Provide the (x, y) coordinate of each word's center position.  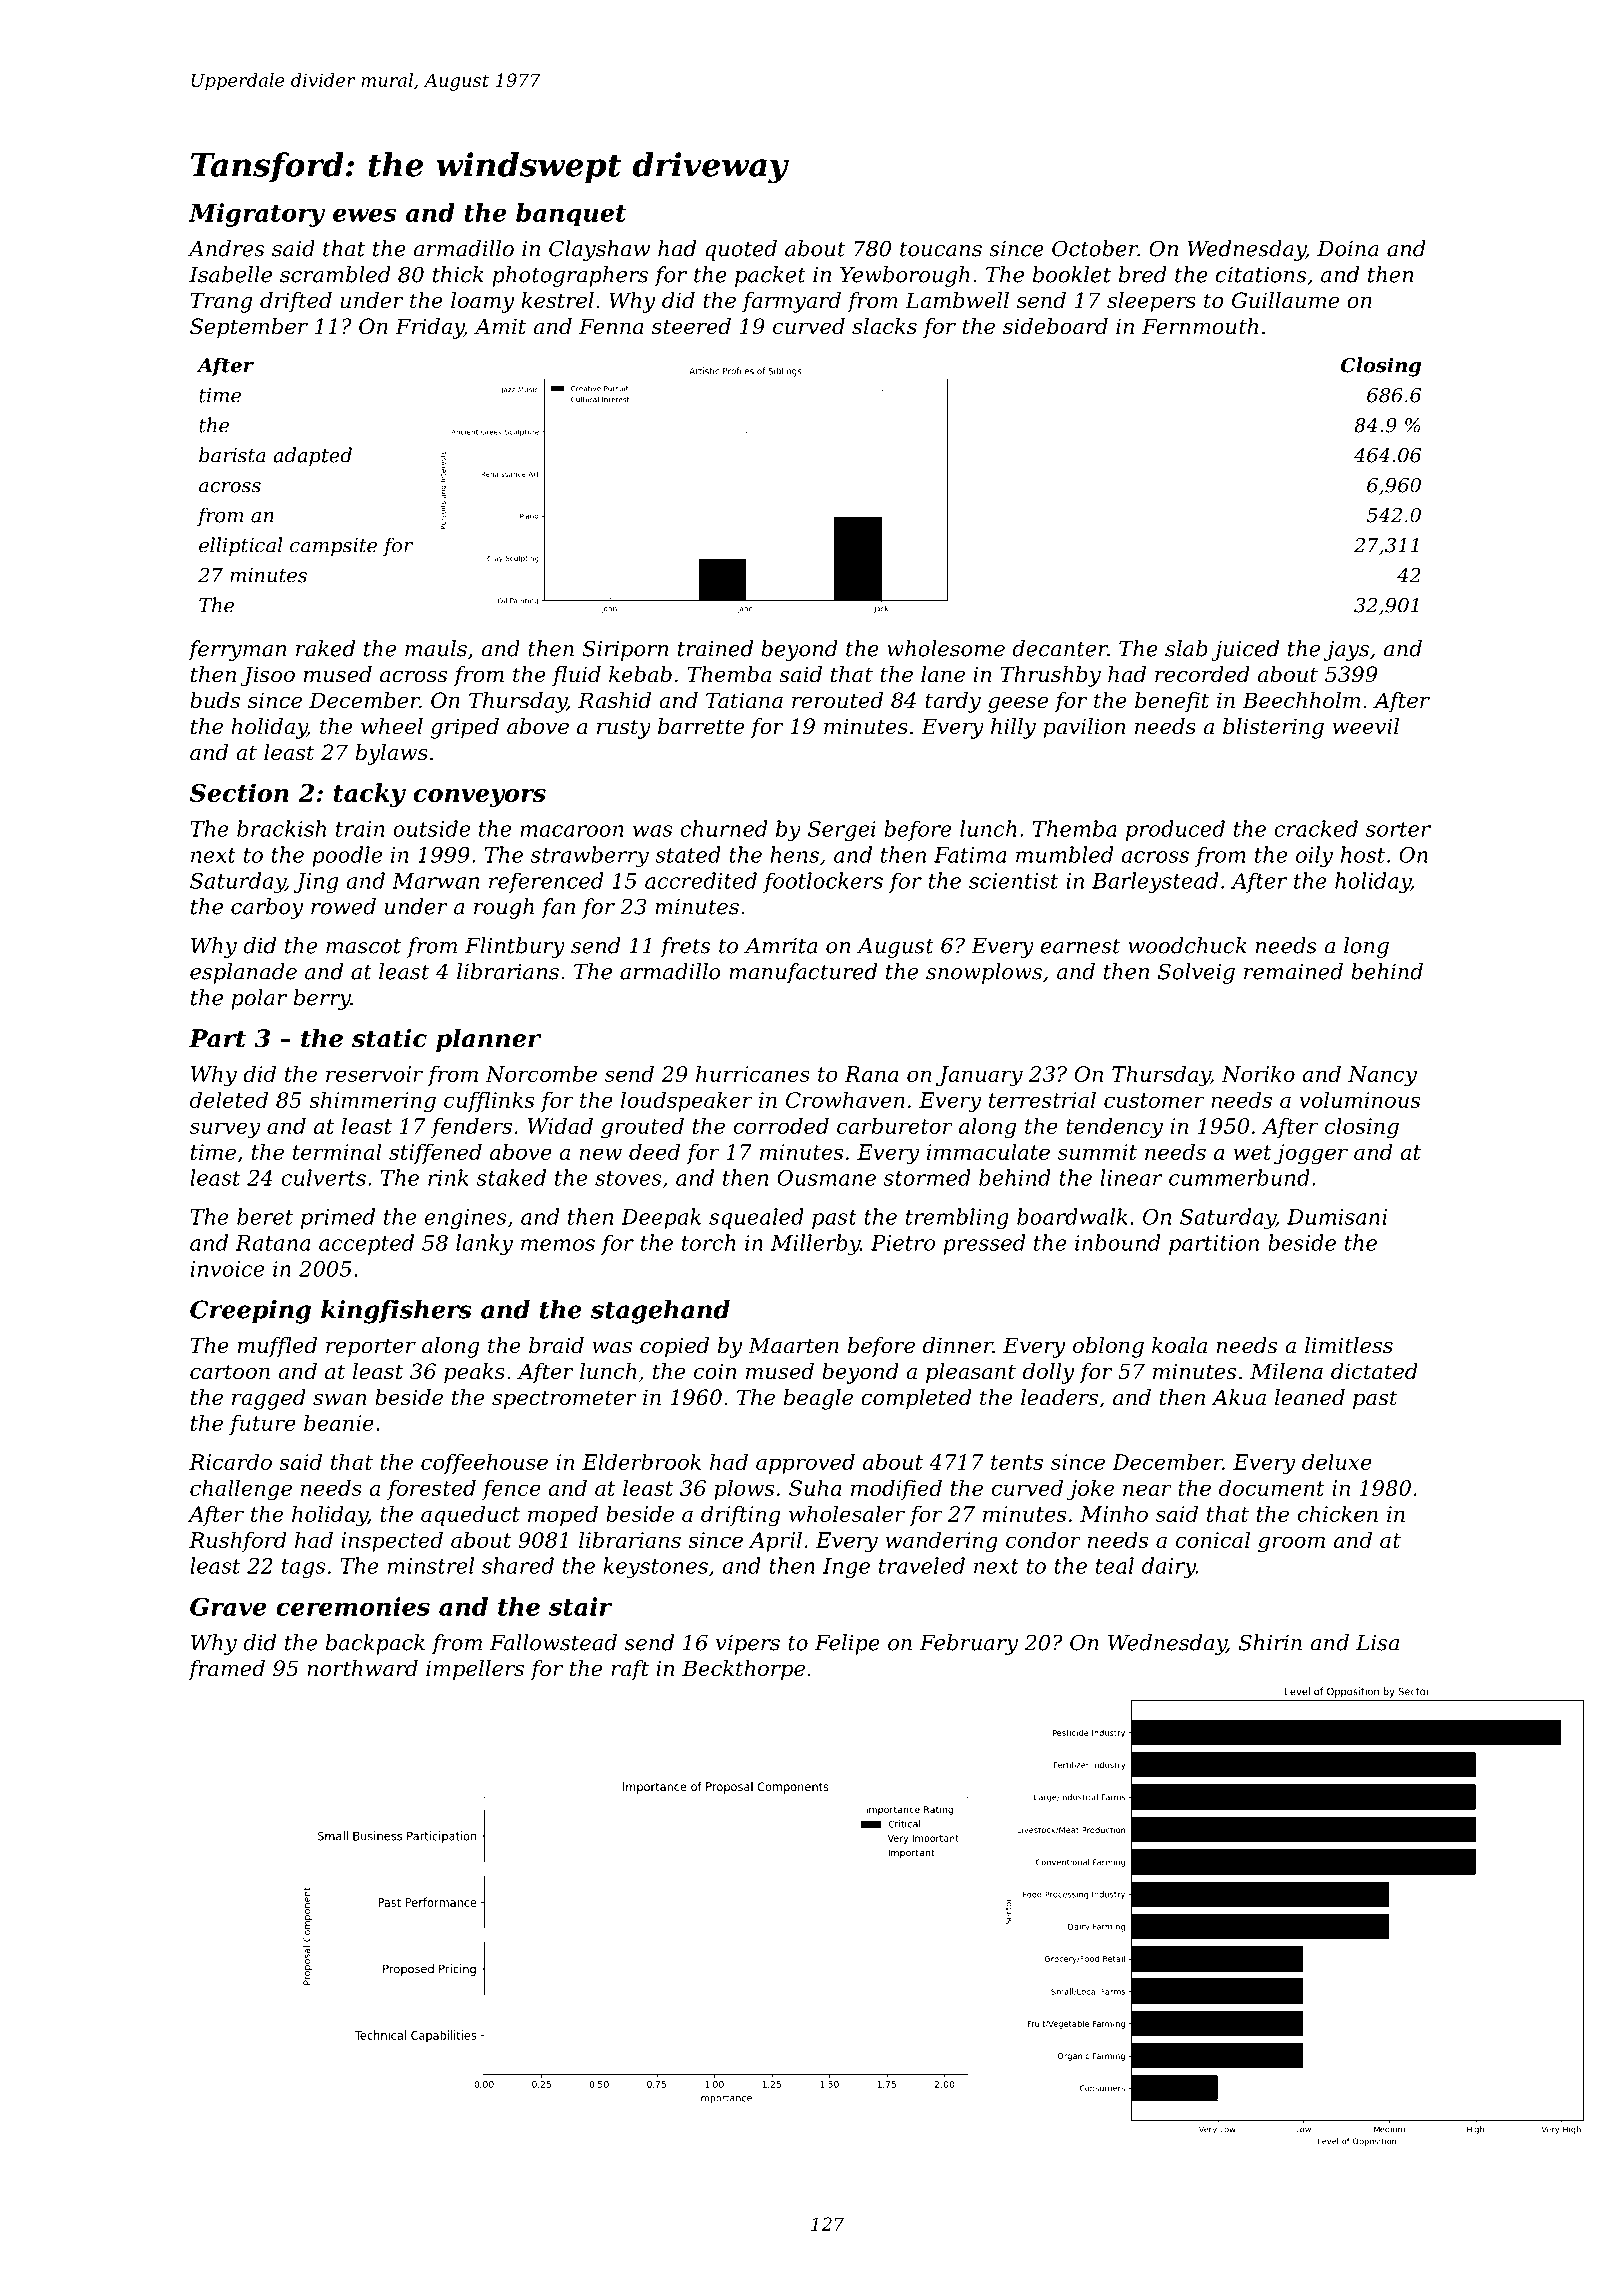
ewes (364, 215)
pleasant (971, 1373)
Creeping (250, 1312)
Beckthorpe (743, 1670)
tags (304, 1568)
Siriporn (625, 650)
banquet (571, 215)
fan (558, 908)
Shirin (1270, 1642)
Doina (1348, 249)
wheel (392, 726)
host (1363, 854)
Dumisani (1337, 1217)
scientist (1013, 881)
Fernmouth (1200, 326)
